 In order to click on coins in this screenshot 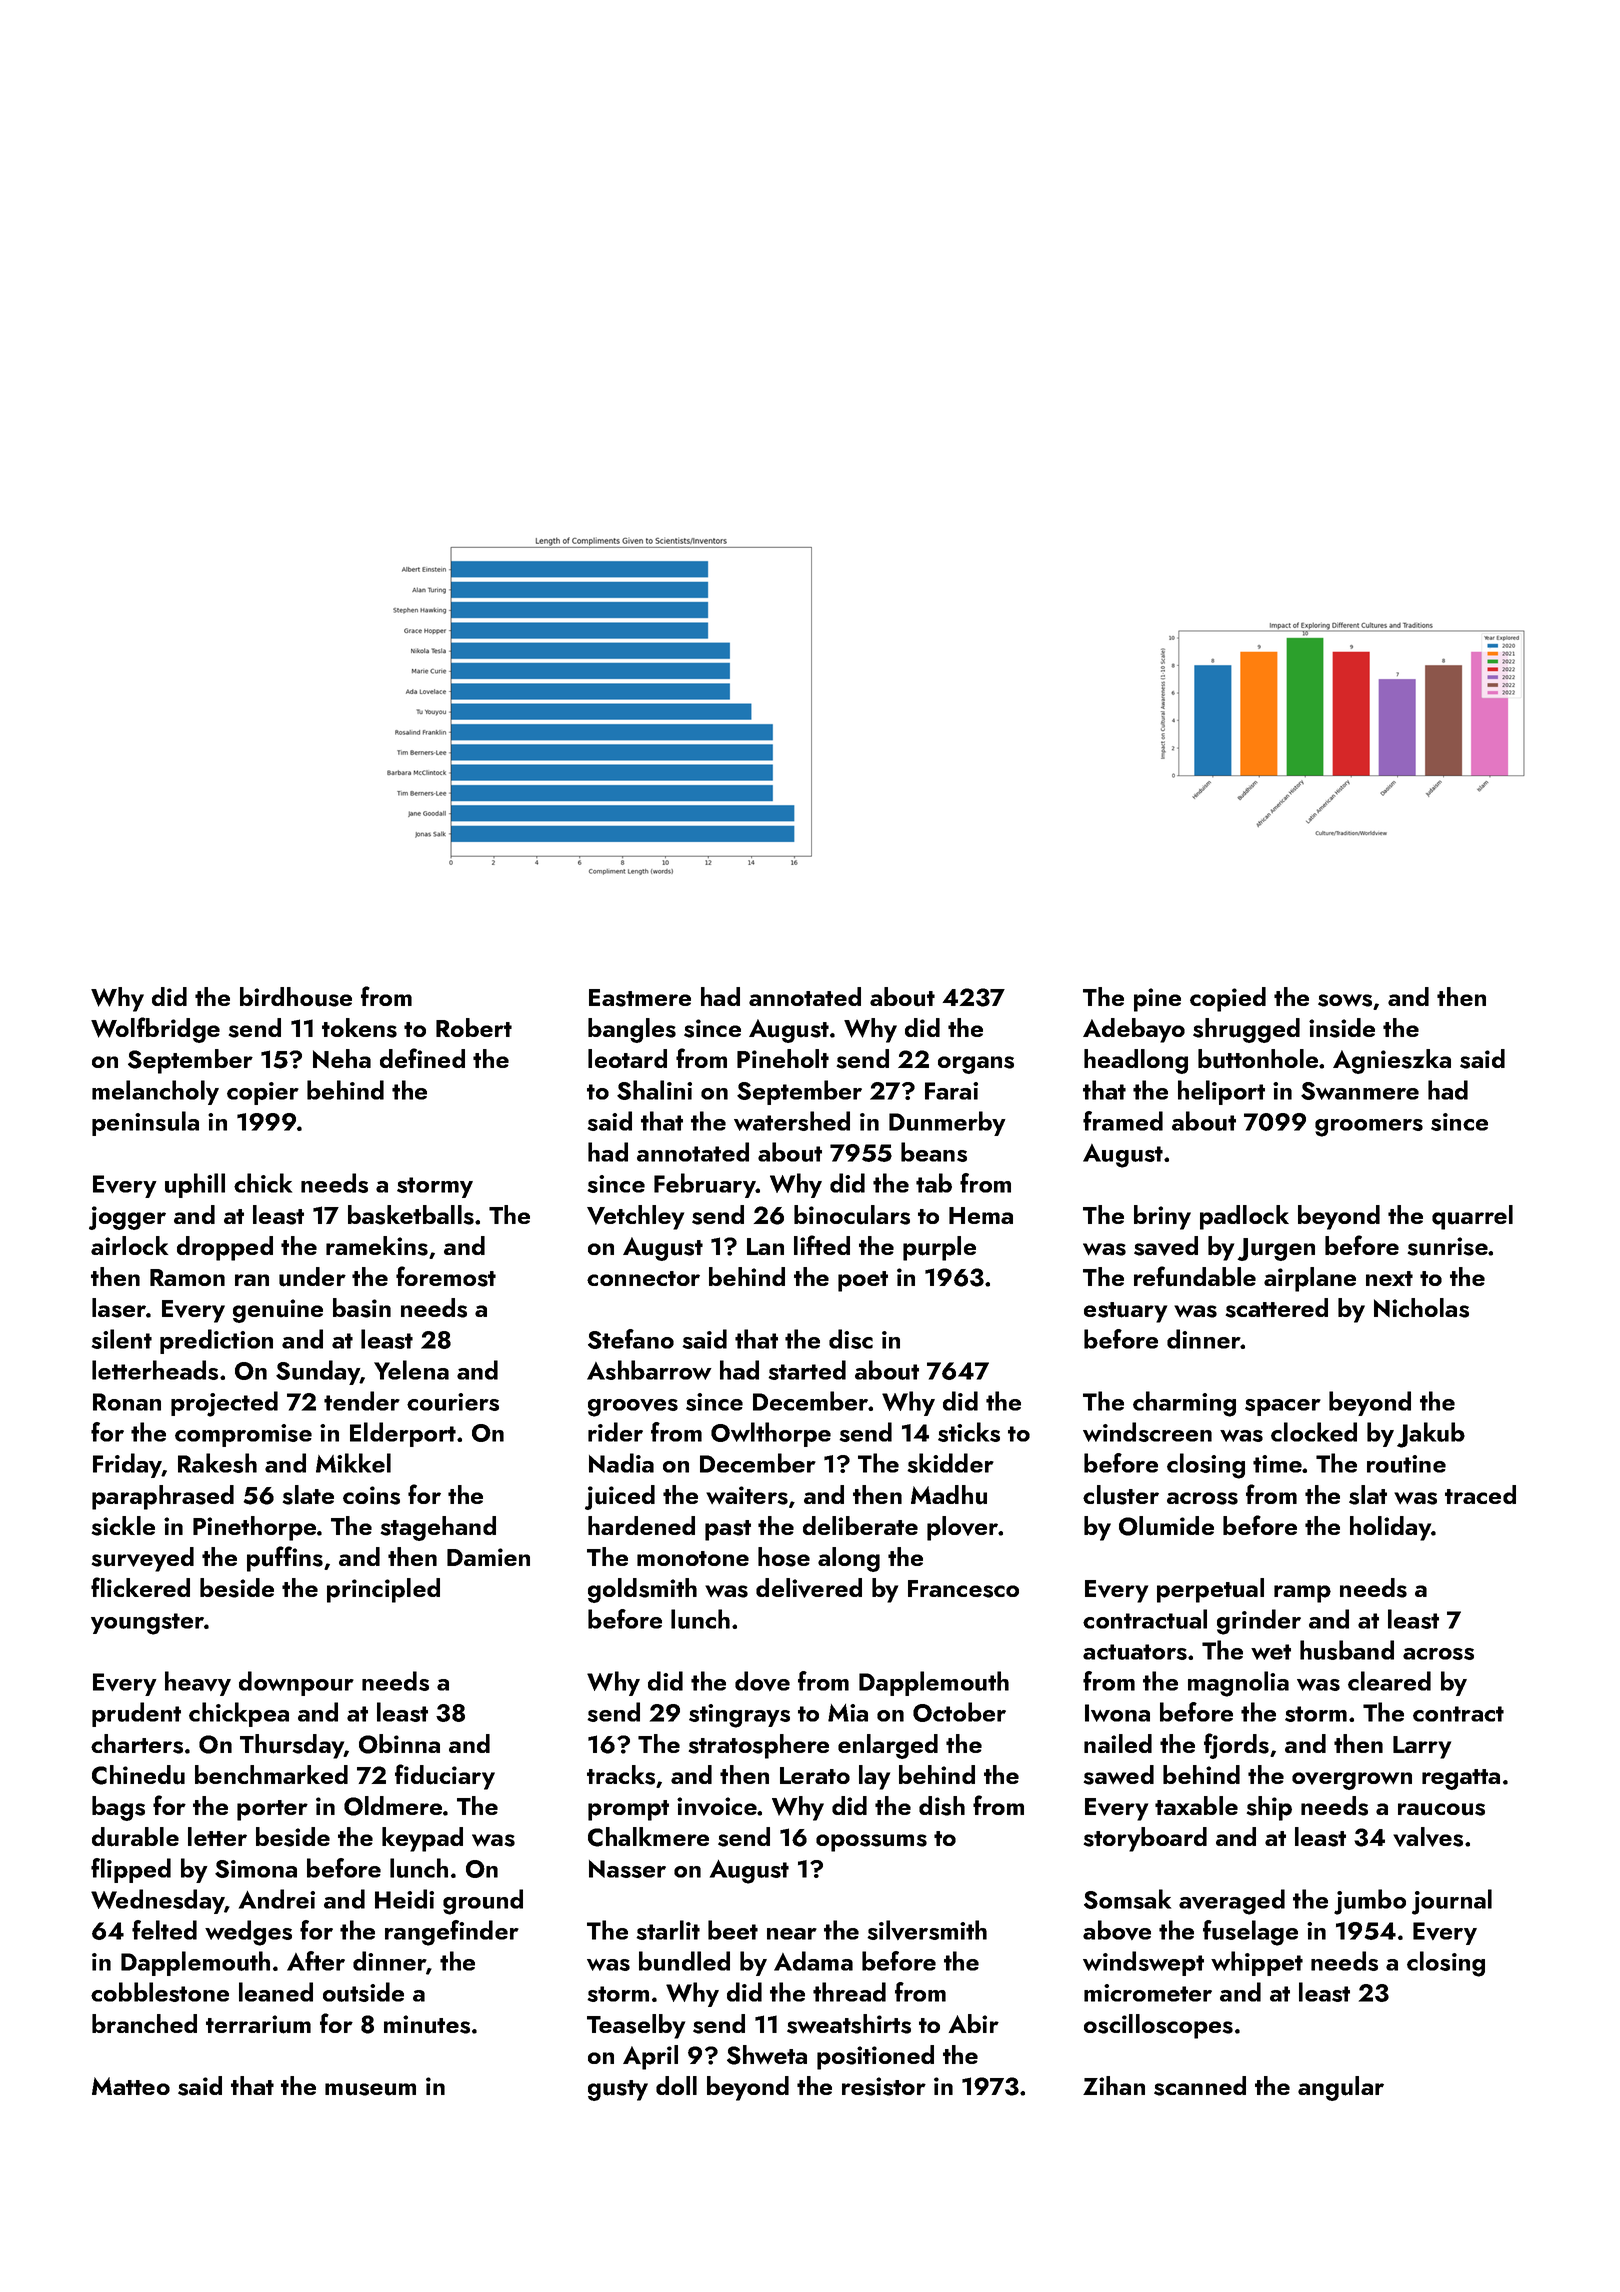, I will do `click(371, 1495)`.
